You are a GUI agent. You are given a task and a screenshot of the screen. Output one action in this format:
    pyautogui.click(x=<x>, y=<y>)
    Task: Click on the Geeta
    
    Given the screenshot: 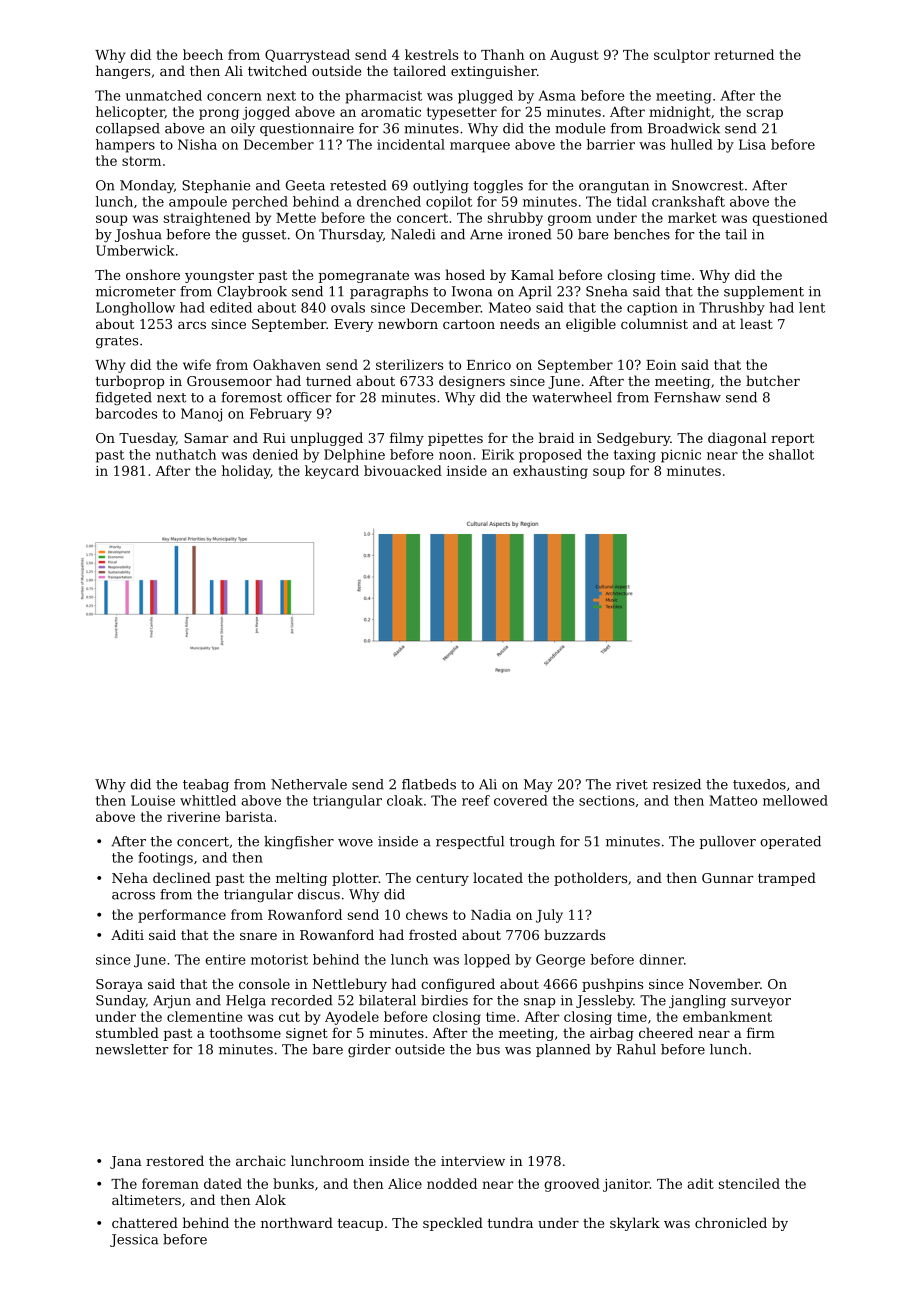 What is the action you would take?
    pyautogui.click(x=305, y=185)
